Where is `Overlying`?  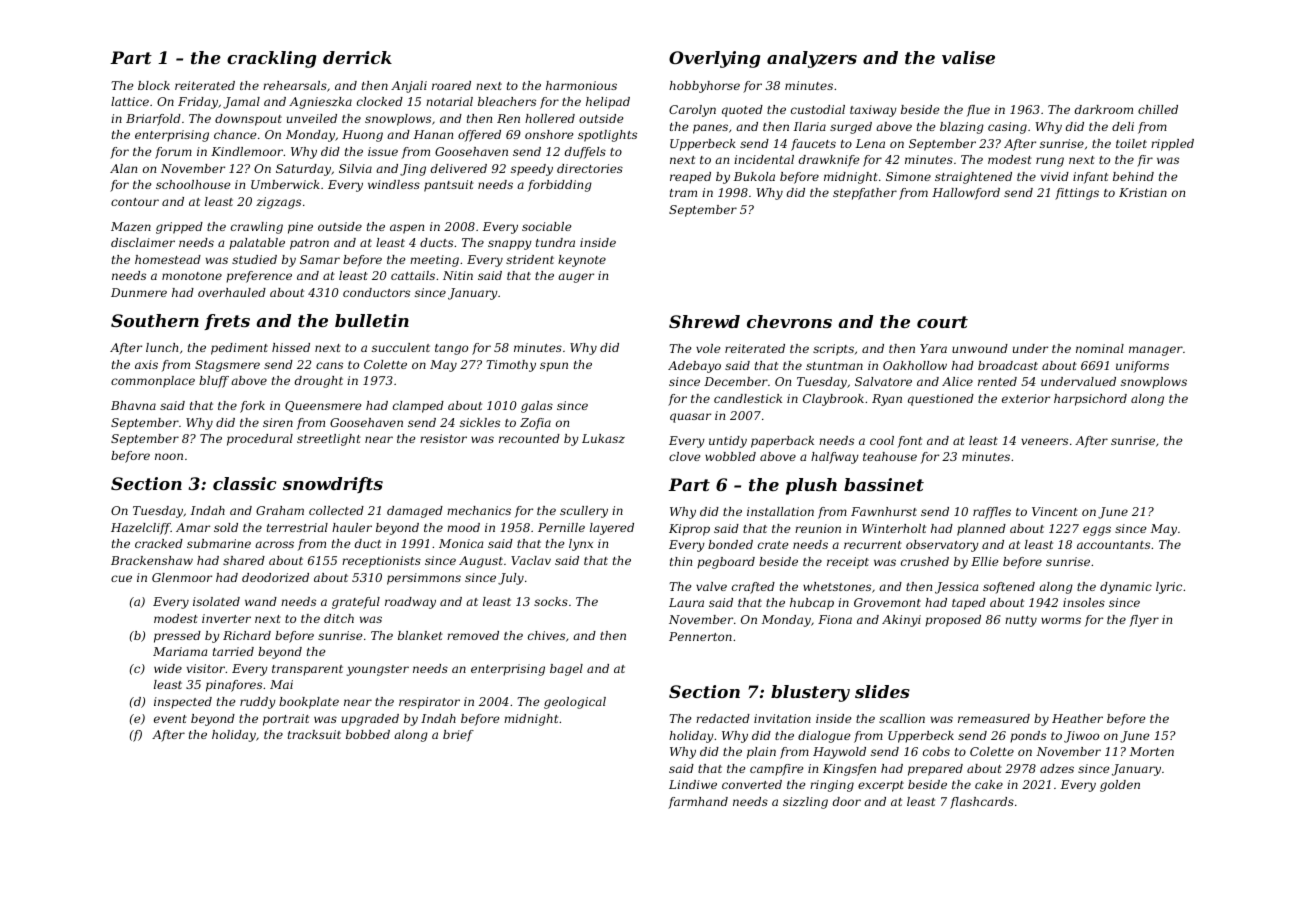 Overlying is located at coordinates (714, 59).
